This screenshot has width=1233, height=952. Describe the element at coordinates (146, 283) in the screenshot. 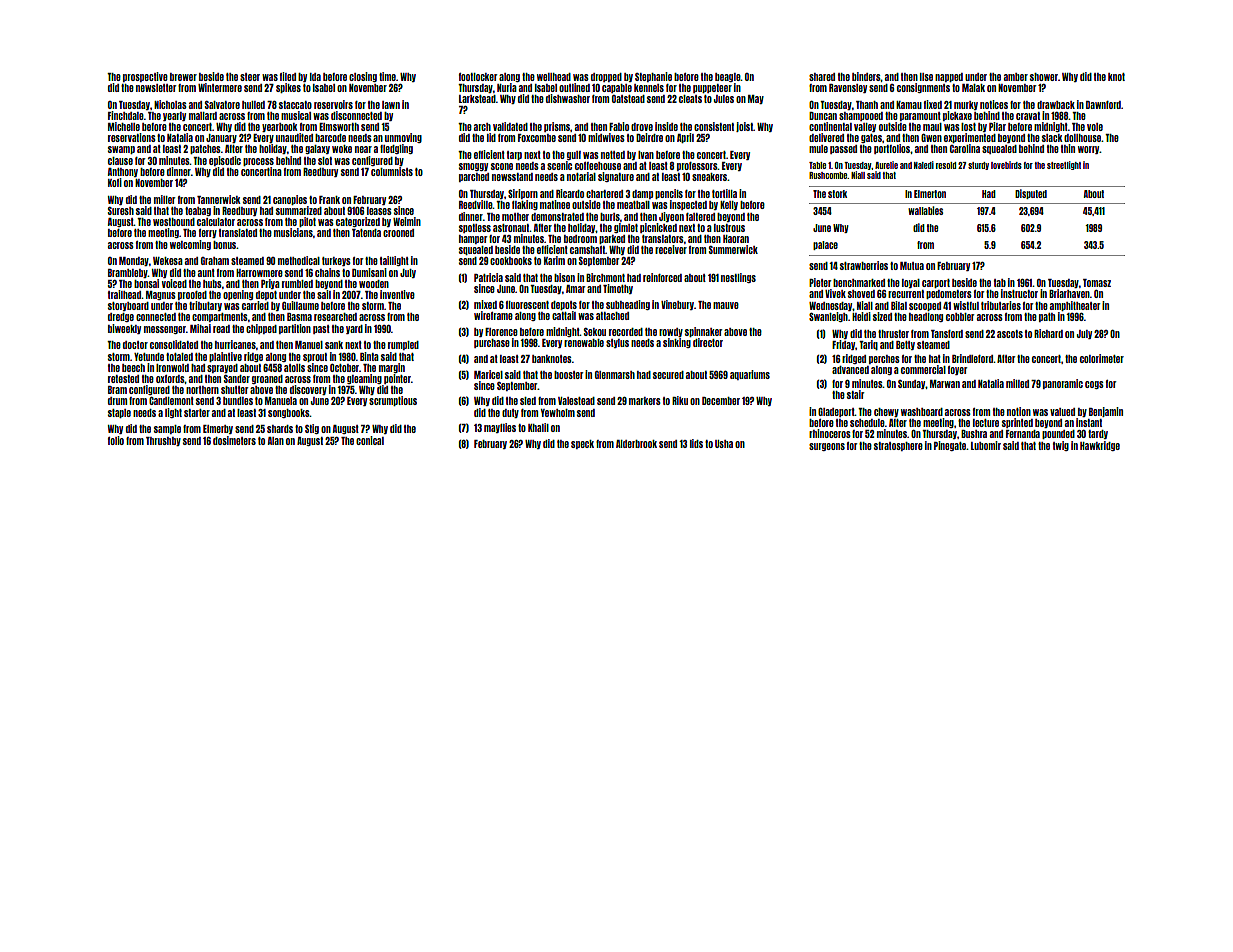

I see `bonsai` at that location.
